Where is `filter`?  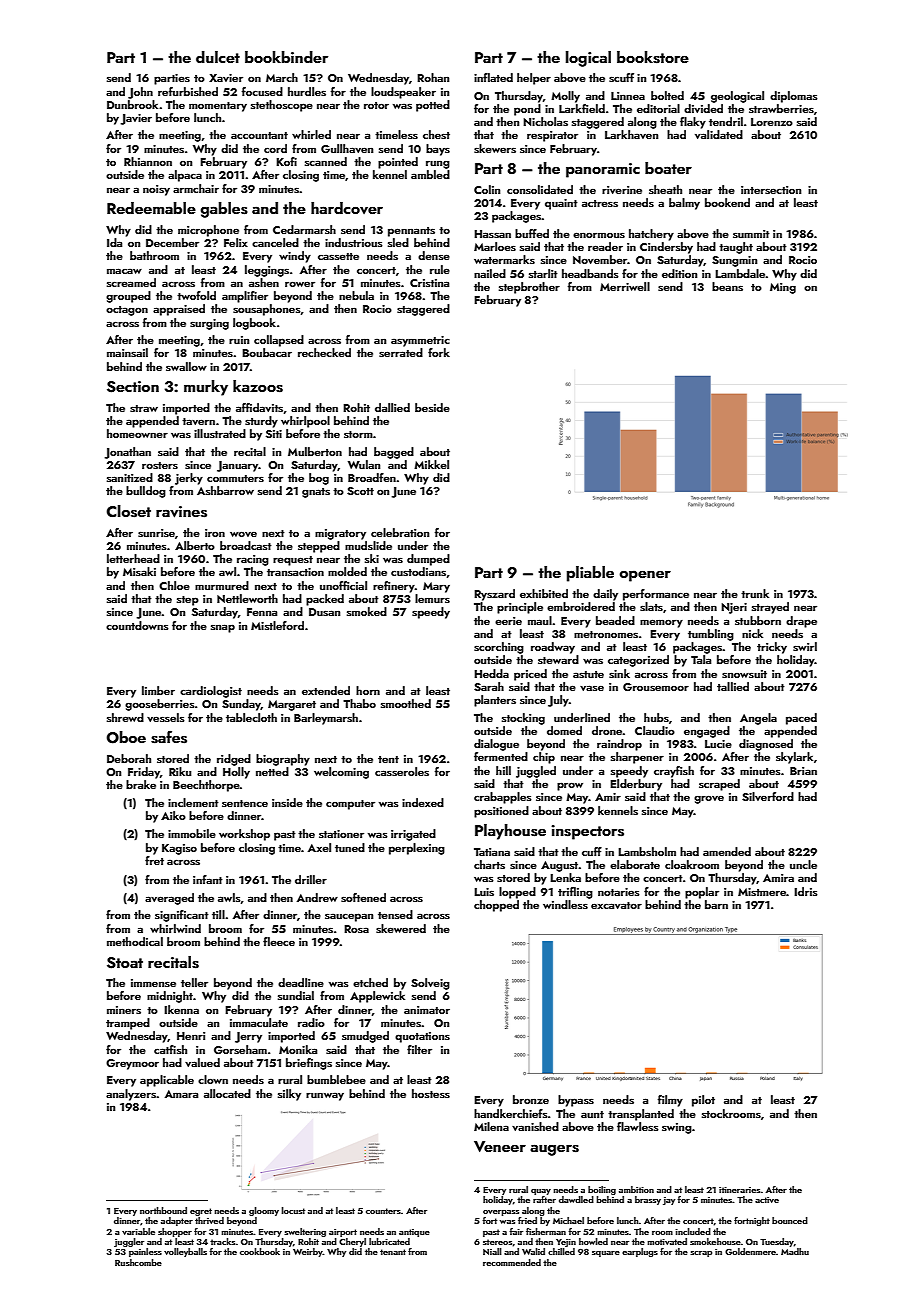 filter is located at coordinates (419, 1049).
